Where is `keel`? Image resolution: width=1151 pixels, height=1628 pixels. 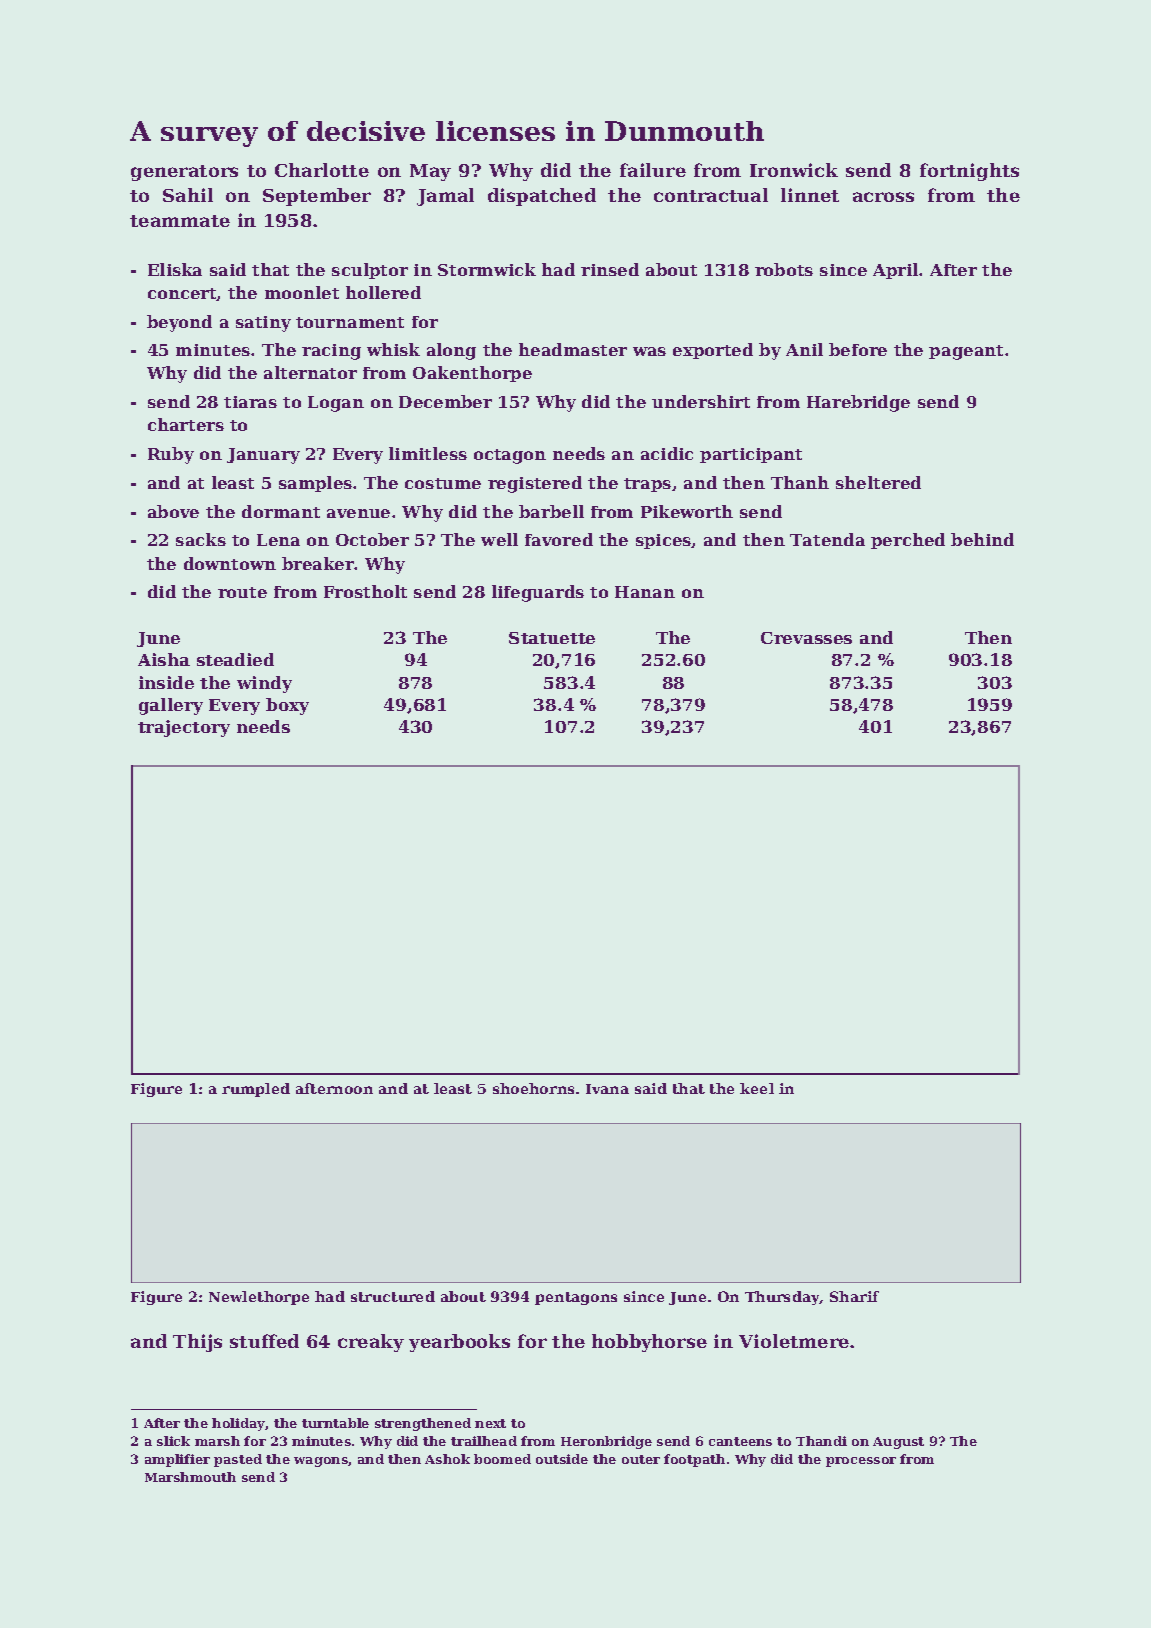 keel is located at coordinates (757, 1088).
